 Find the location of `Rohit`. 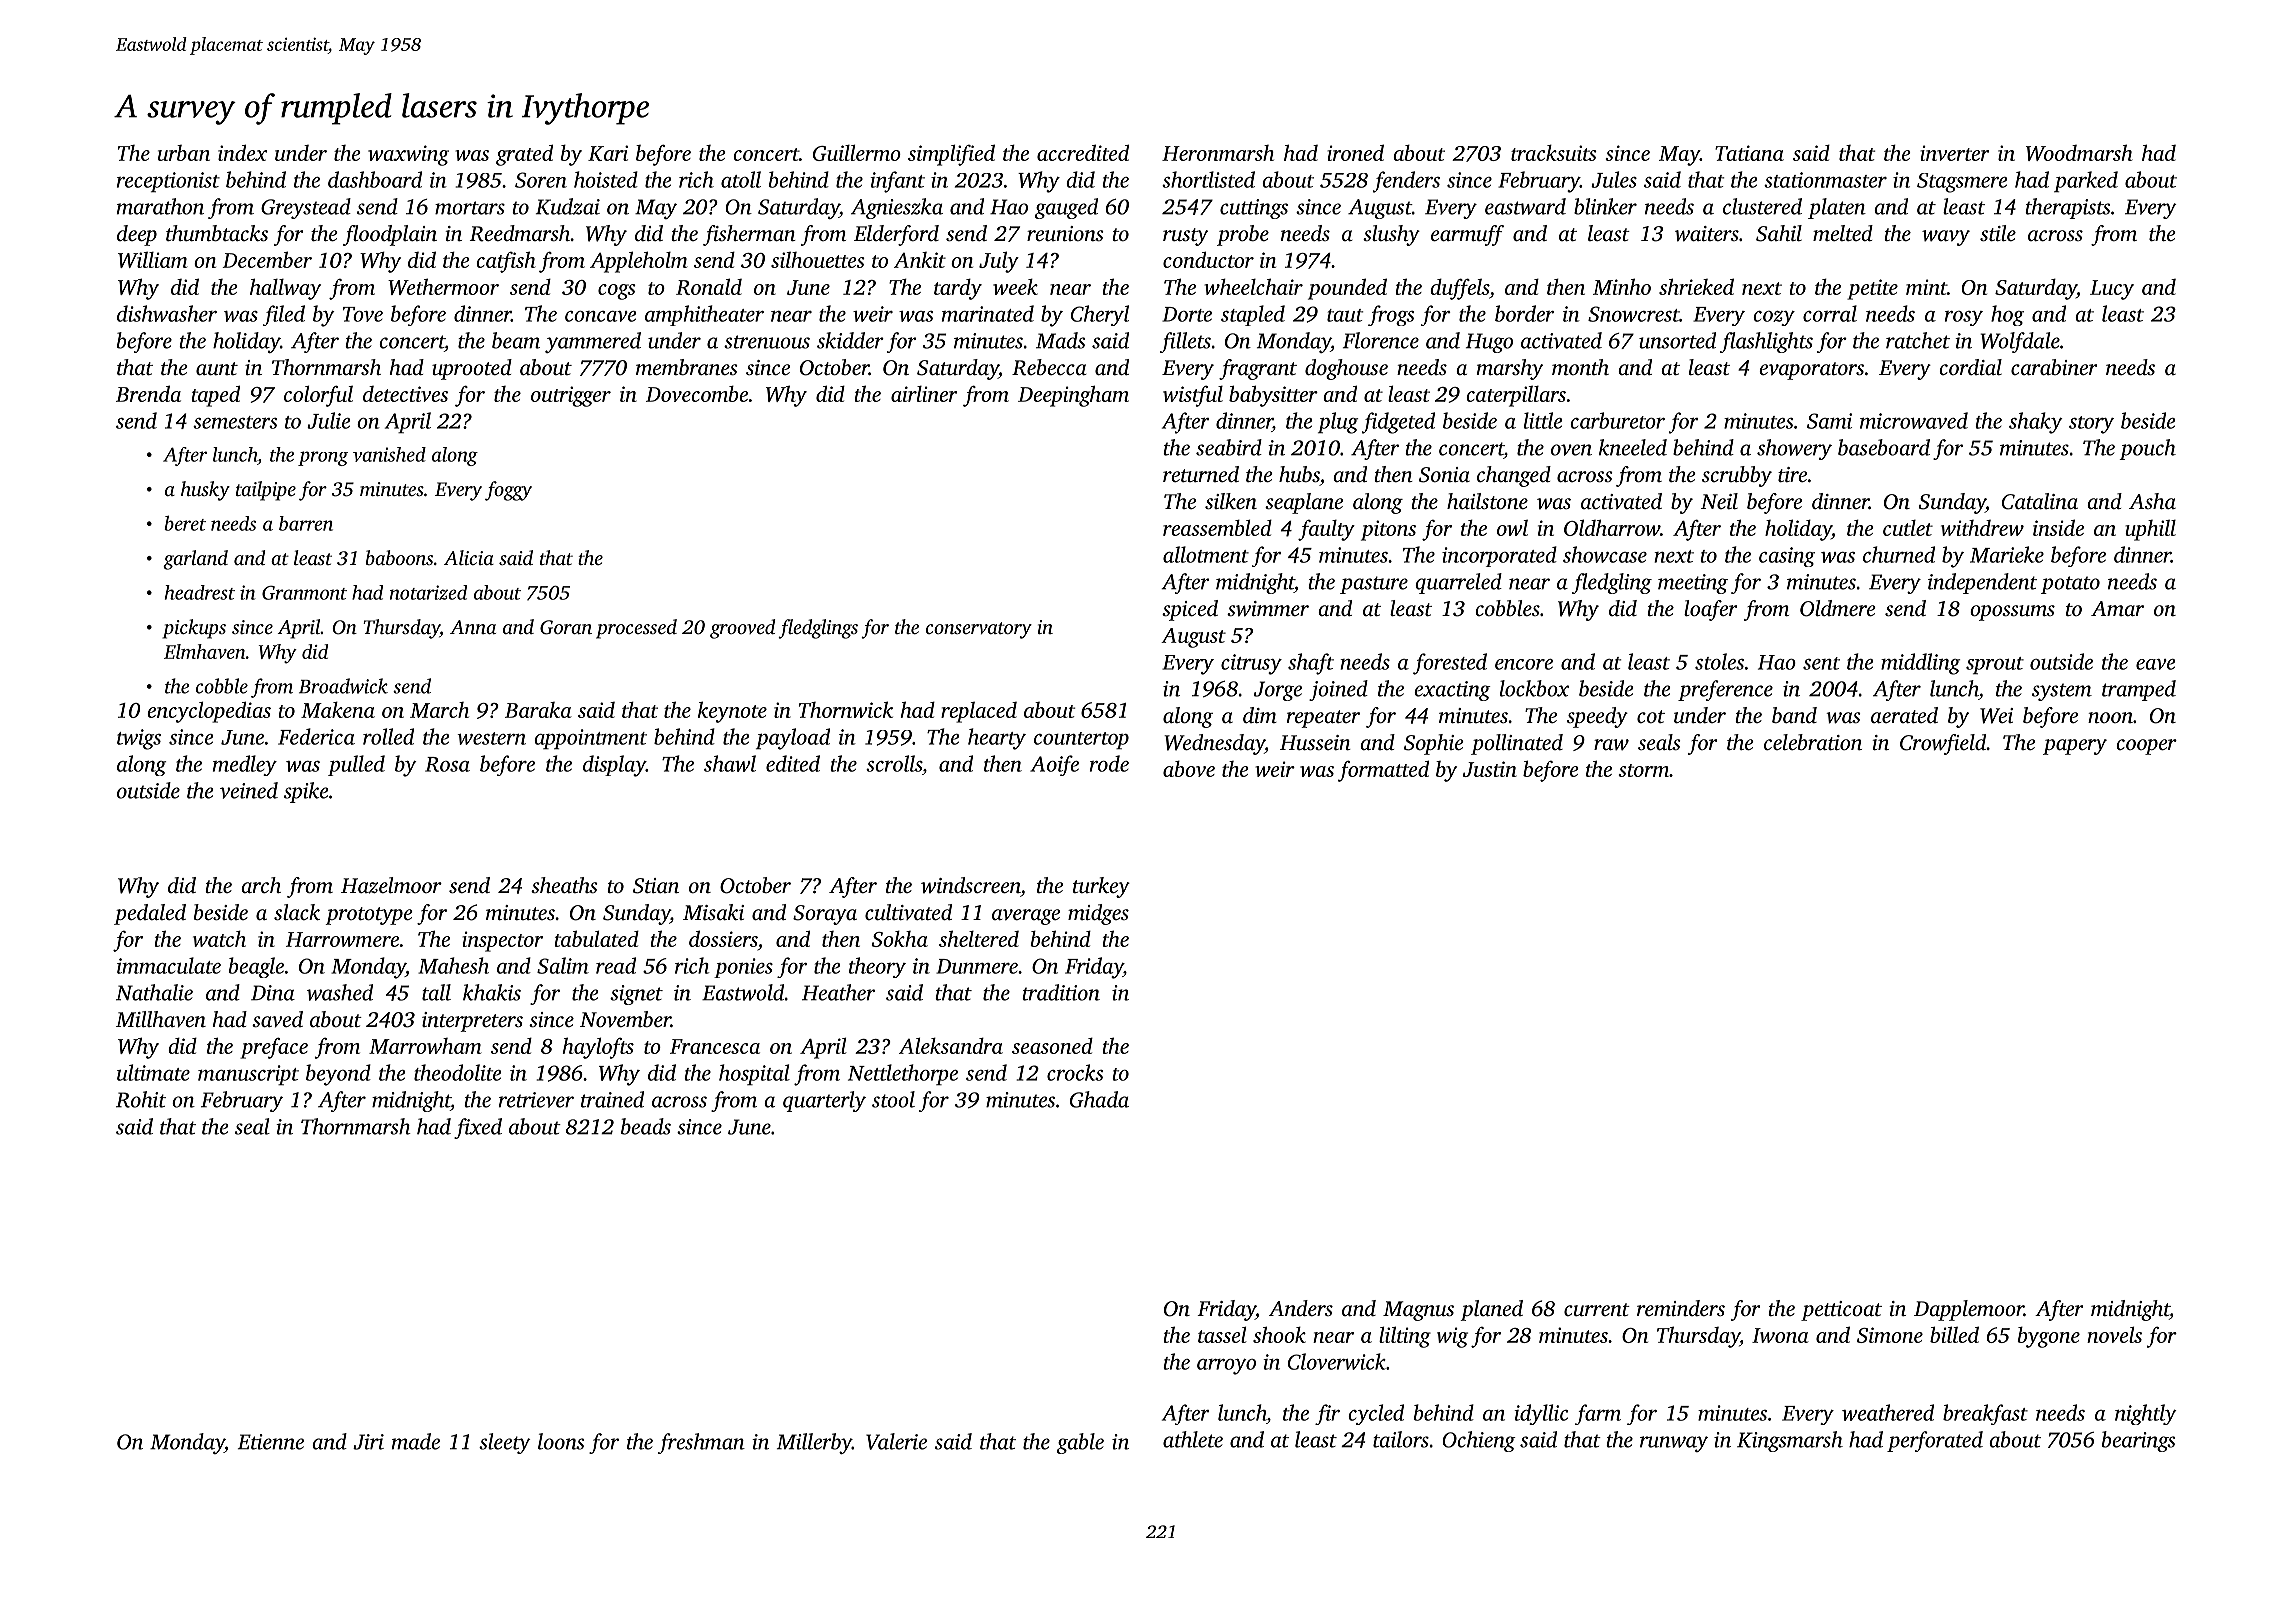

Rohit is located at coordinates (141, 1099).
